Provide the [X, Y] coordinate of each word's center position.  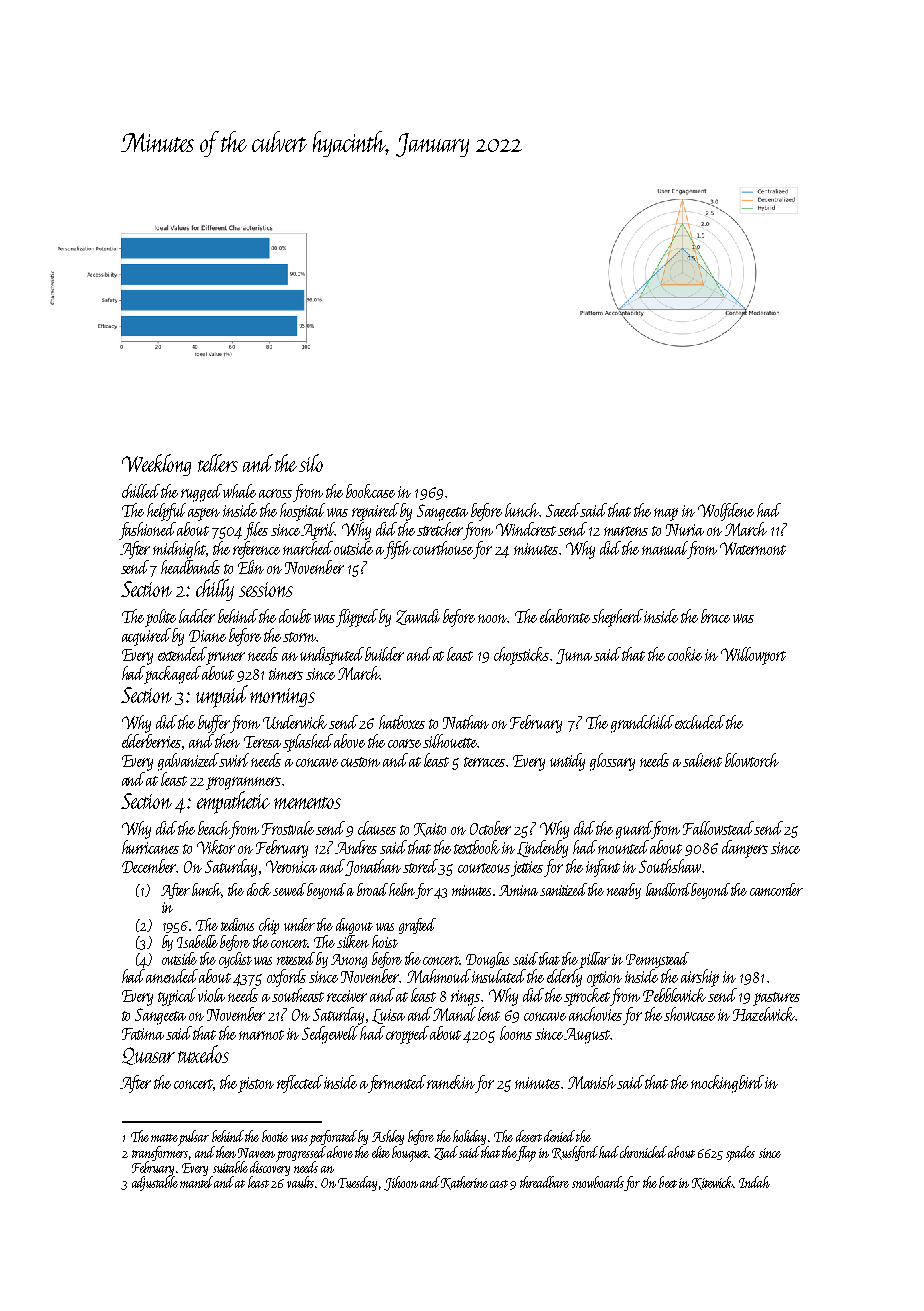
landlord [669, 889]
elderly [564, 978]
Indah [754, 1182]
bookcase [370, 491]
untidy [567, 762]
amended [172, 976]
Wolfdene [726, 512]
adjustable [155, 1183]
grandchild [642, 724]
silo [311, 463]
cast [499, 1184]
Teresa [262, 742]
